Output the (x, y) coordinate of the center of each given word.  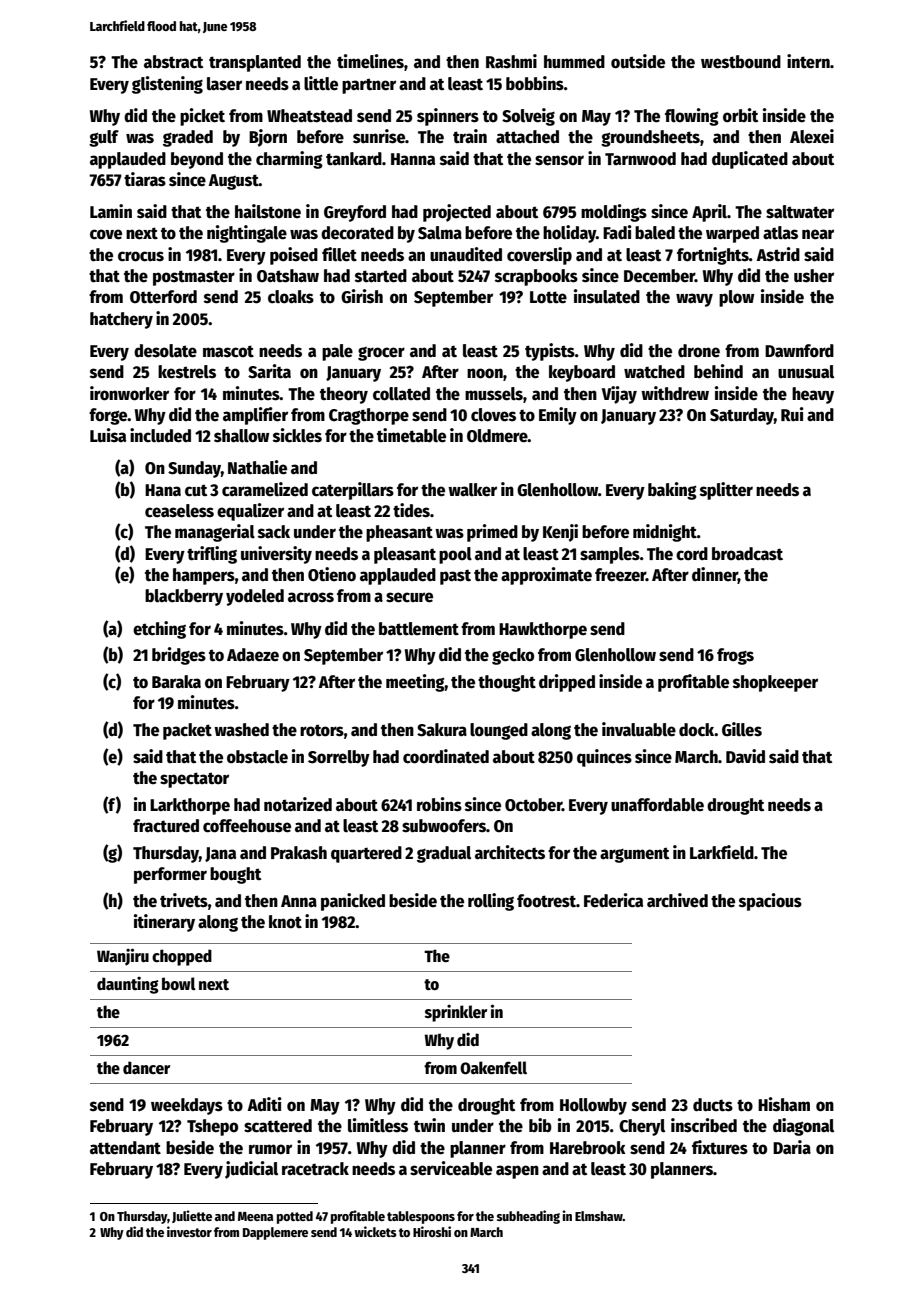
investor (189, 1231)
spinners (448, 117)
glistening (167, 85)
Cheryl (642, 1127)
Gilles (742, 729)
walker (472, 490)
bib (540, 1125)
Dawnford (799, 351)
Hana (163, 490)
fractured (166, 826)
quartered (366, 854)
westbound (741, 62)
